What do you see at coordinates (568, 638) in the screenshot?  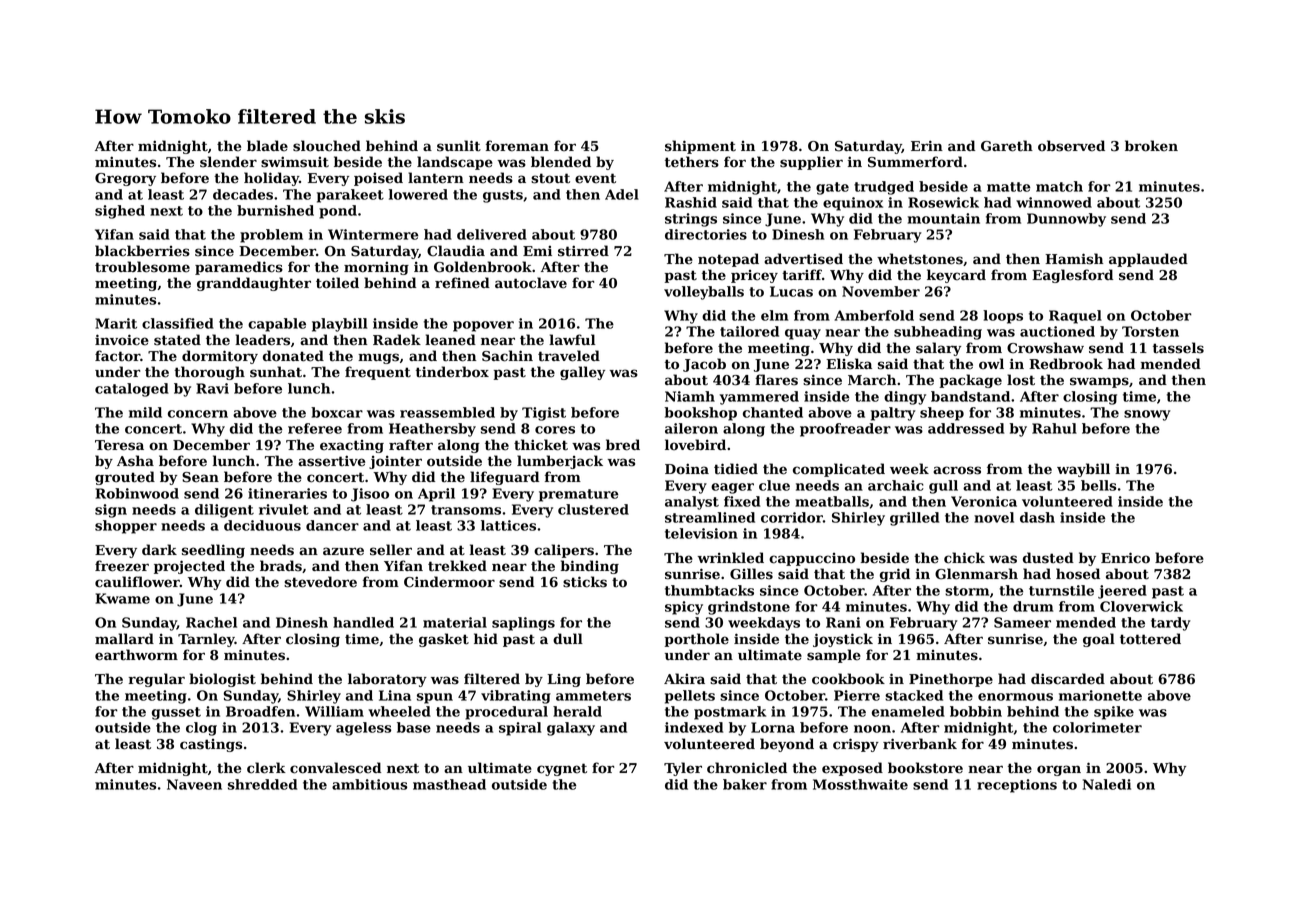 I see `dull` at bounding box center [568, 638].
